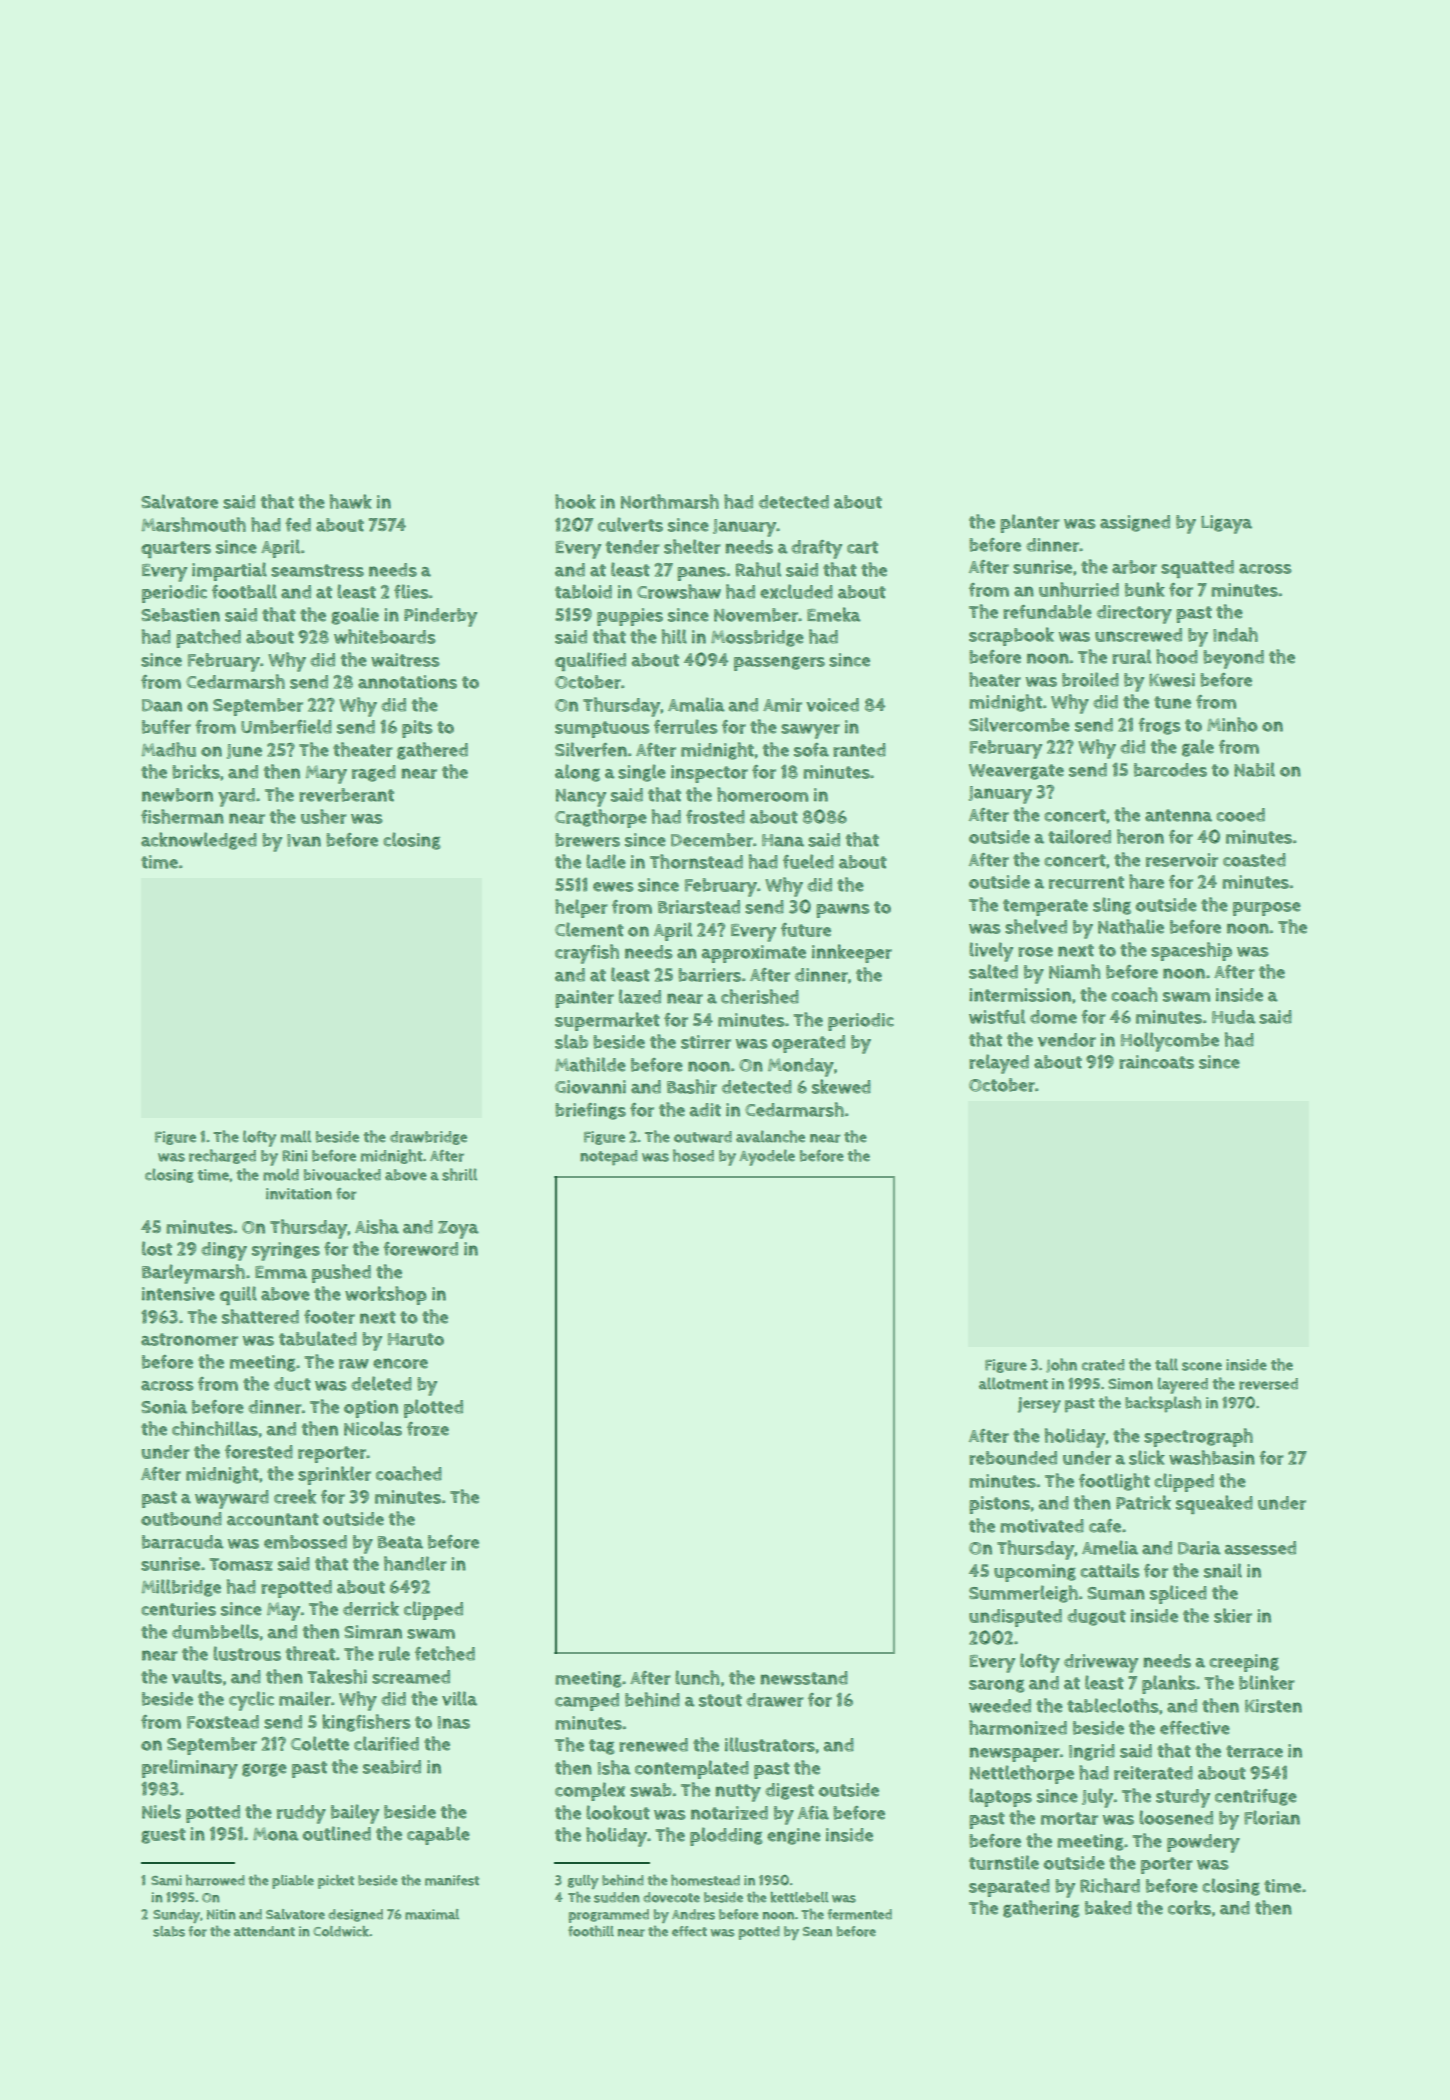 The image size is (1450, 2100). Describe the element at coordinates (762, 794) in the page. I see `homeroom` at that location.
